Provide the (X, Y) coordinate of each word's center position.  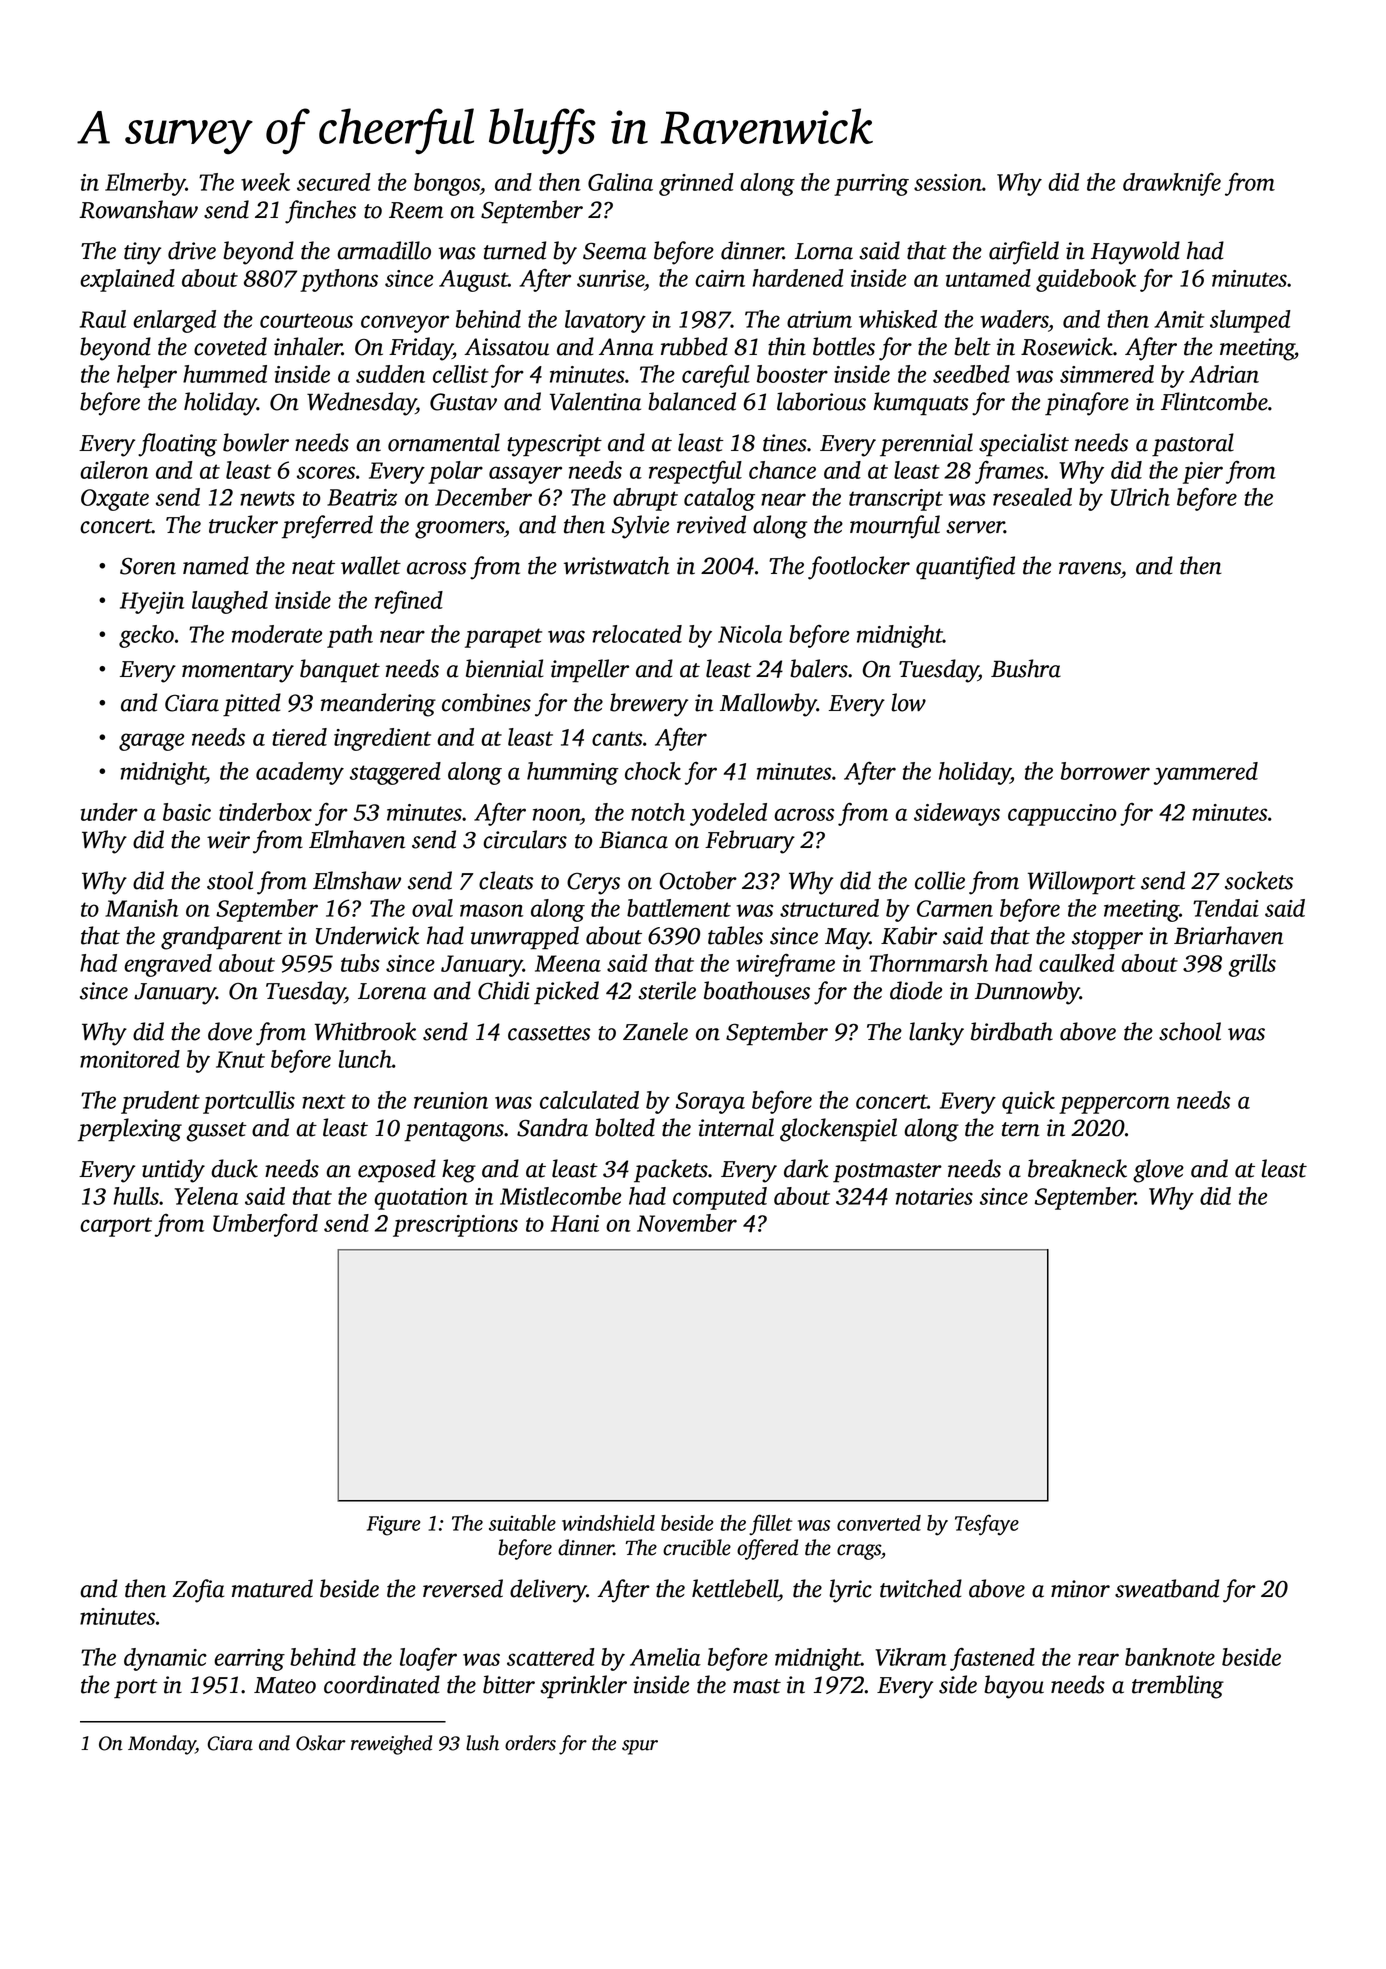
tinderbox (265, 812)
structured (829, 908)
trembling (1178, 1687)
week (265, 182)
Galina (620, 182)
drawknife (1172, 184)
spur (640, 1747)
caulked (1077, 963)
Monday (162, 1745)
